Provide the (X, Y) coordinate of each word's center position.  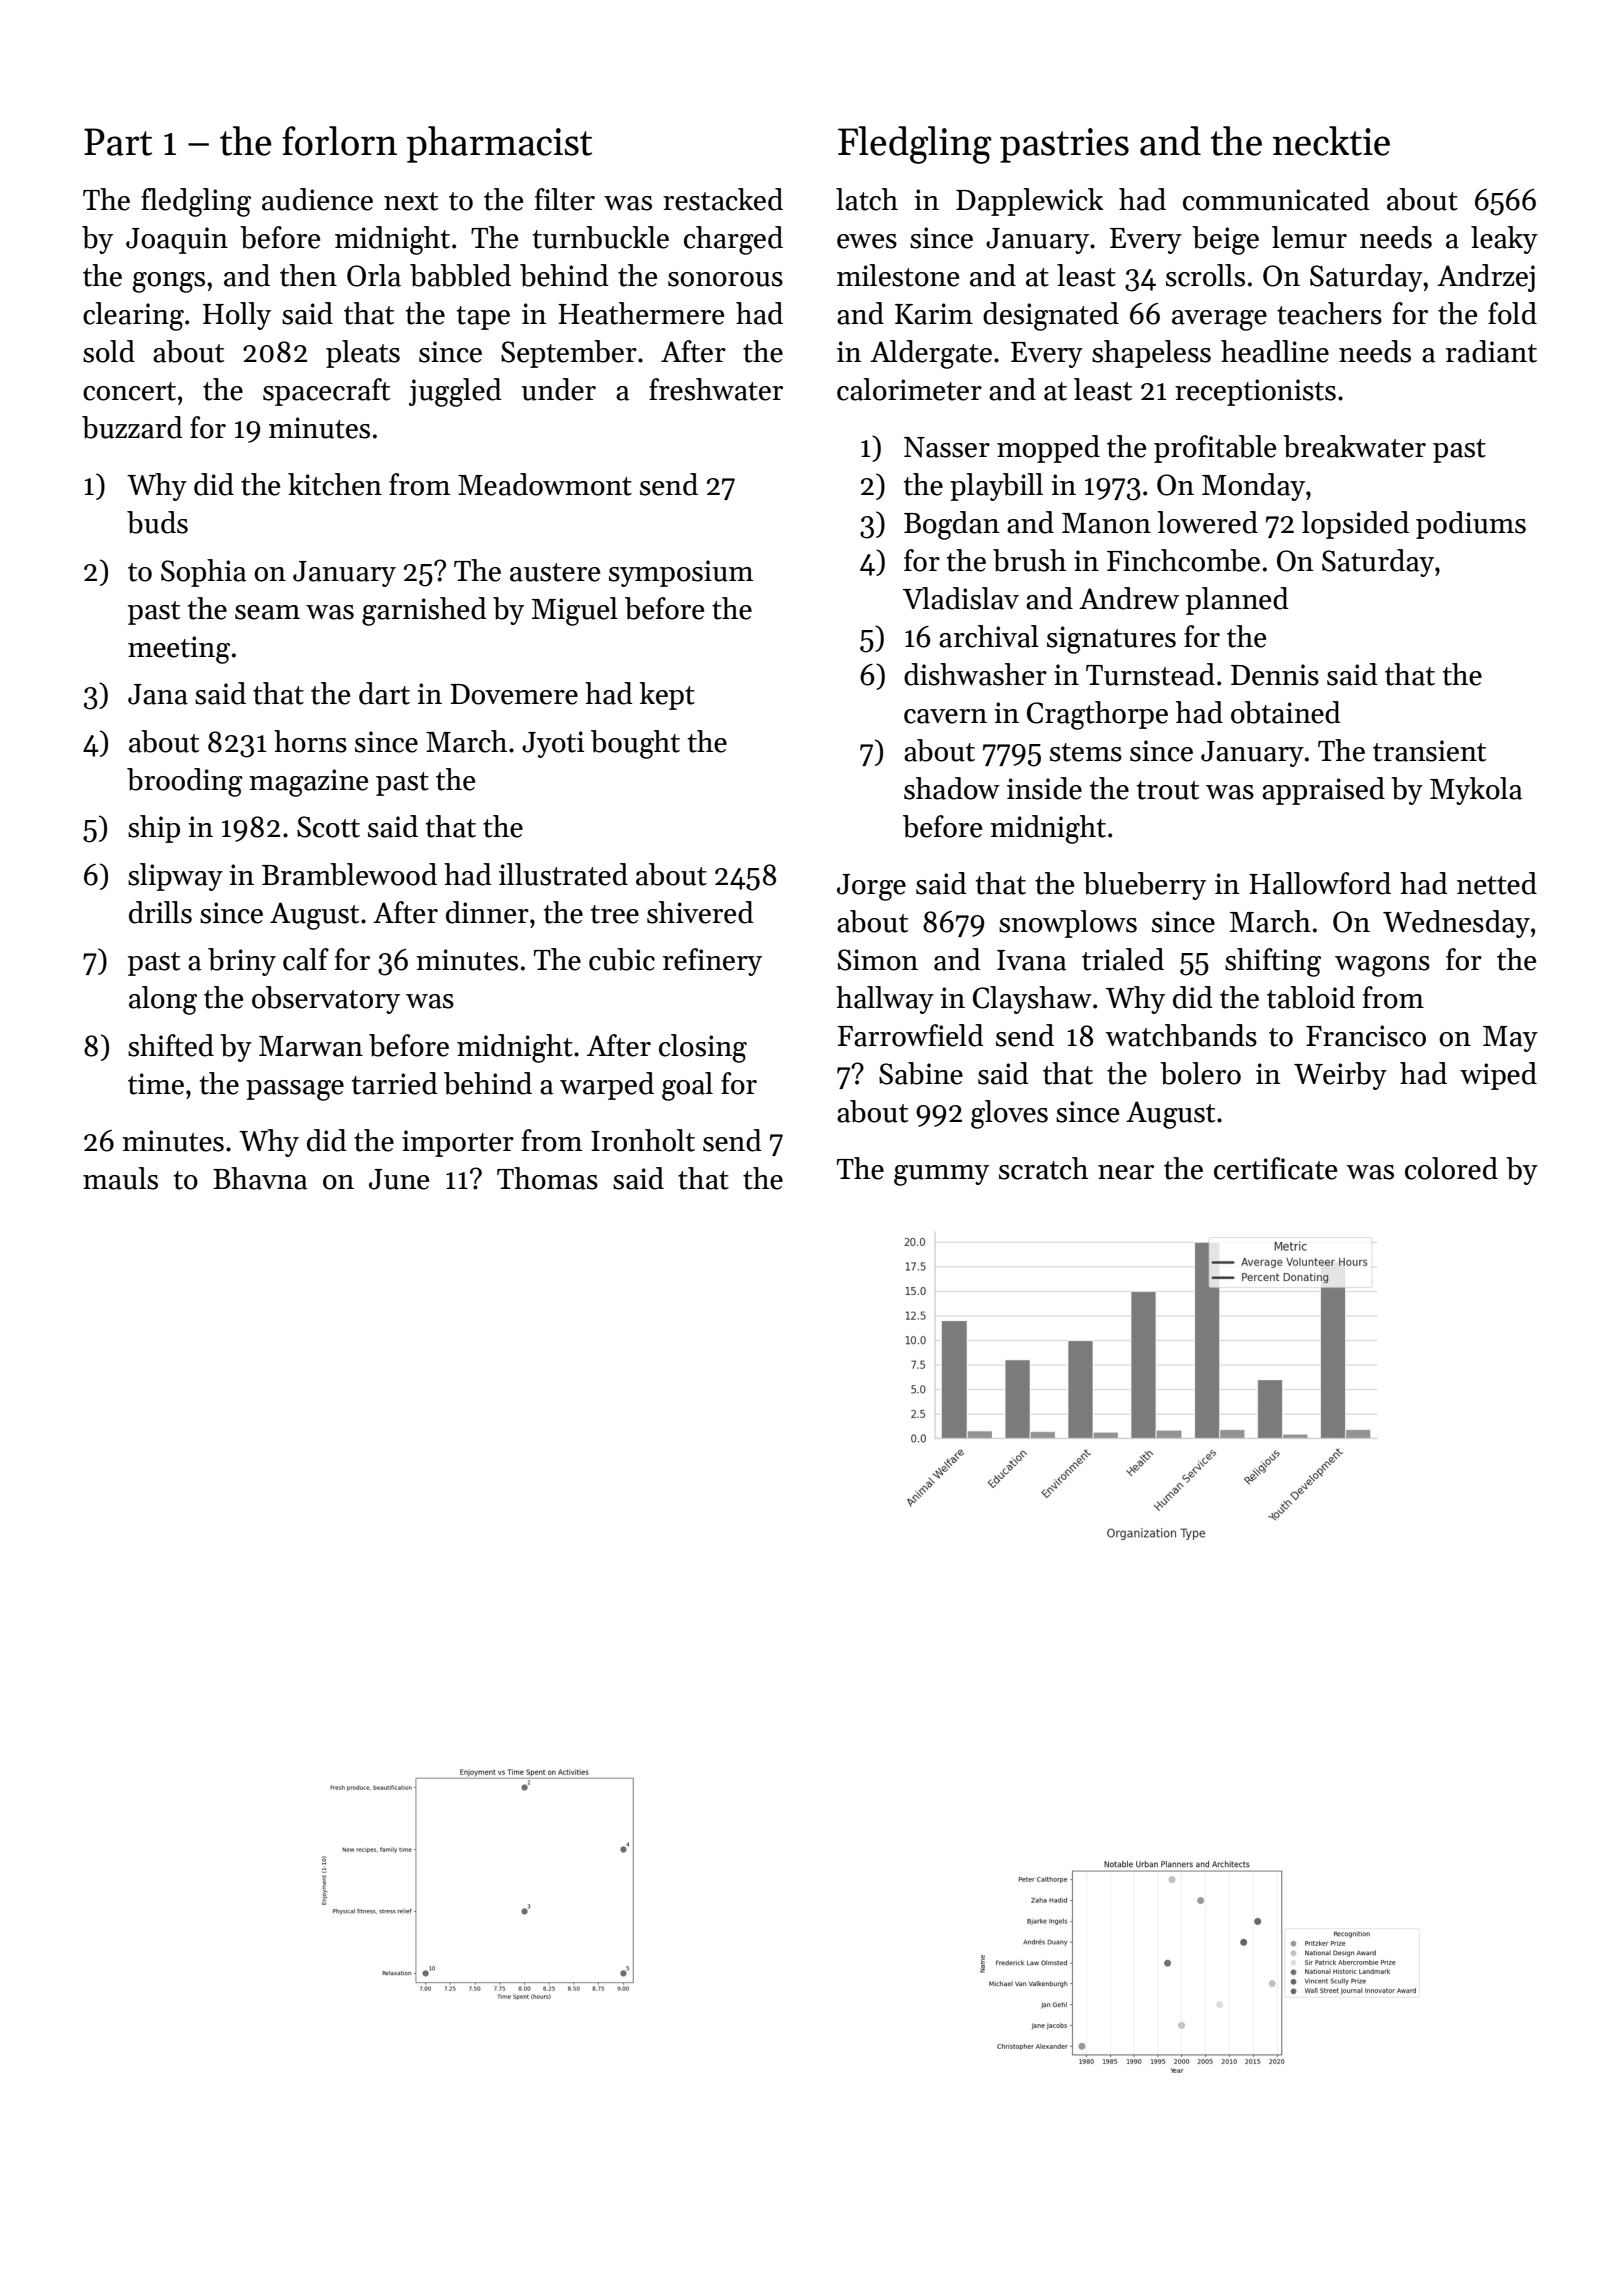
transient (1429, 751)
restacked (723, 199)
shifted (171, 1045)
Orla (374, 275)
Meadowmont (545, 484)
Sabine (921, 1073)
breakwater (1354, 446)
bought (635, 744)
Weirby (1340, 1076)
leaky (1504, 240)
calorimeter (909, 389)
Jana (158, 694)
